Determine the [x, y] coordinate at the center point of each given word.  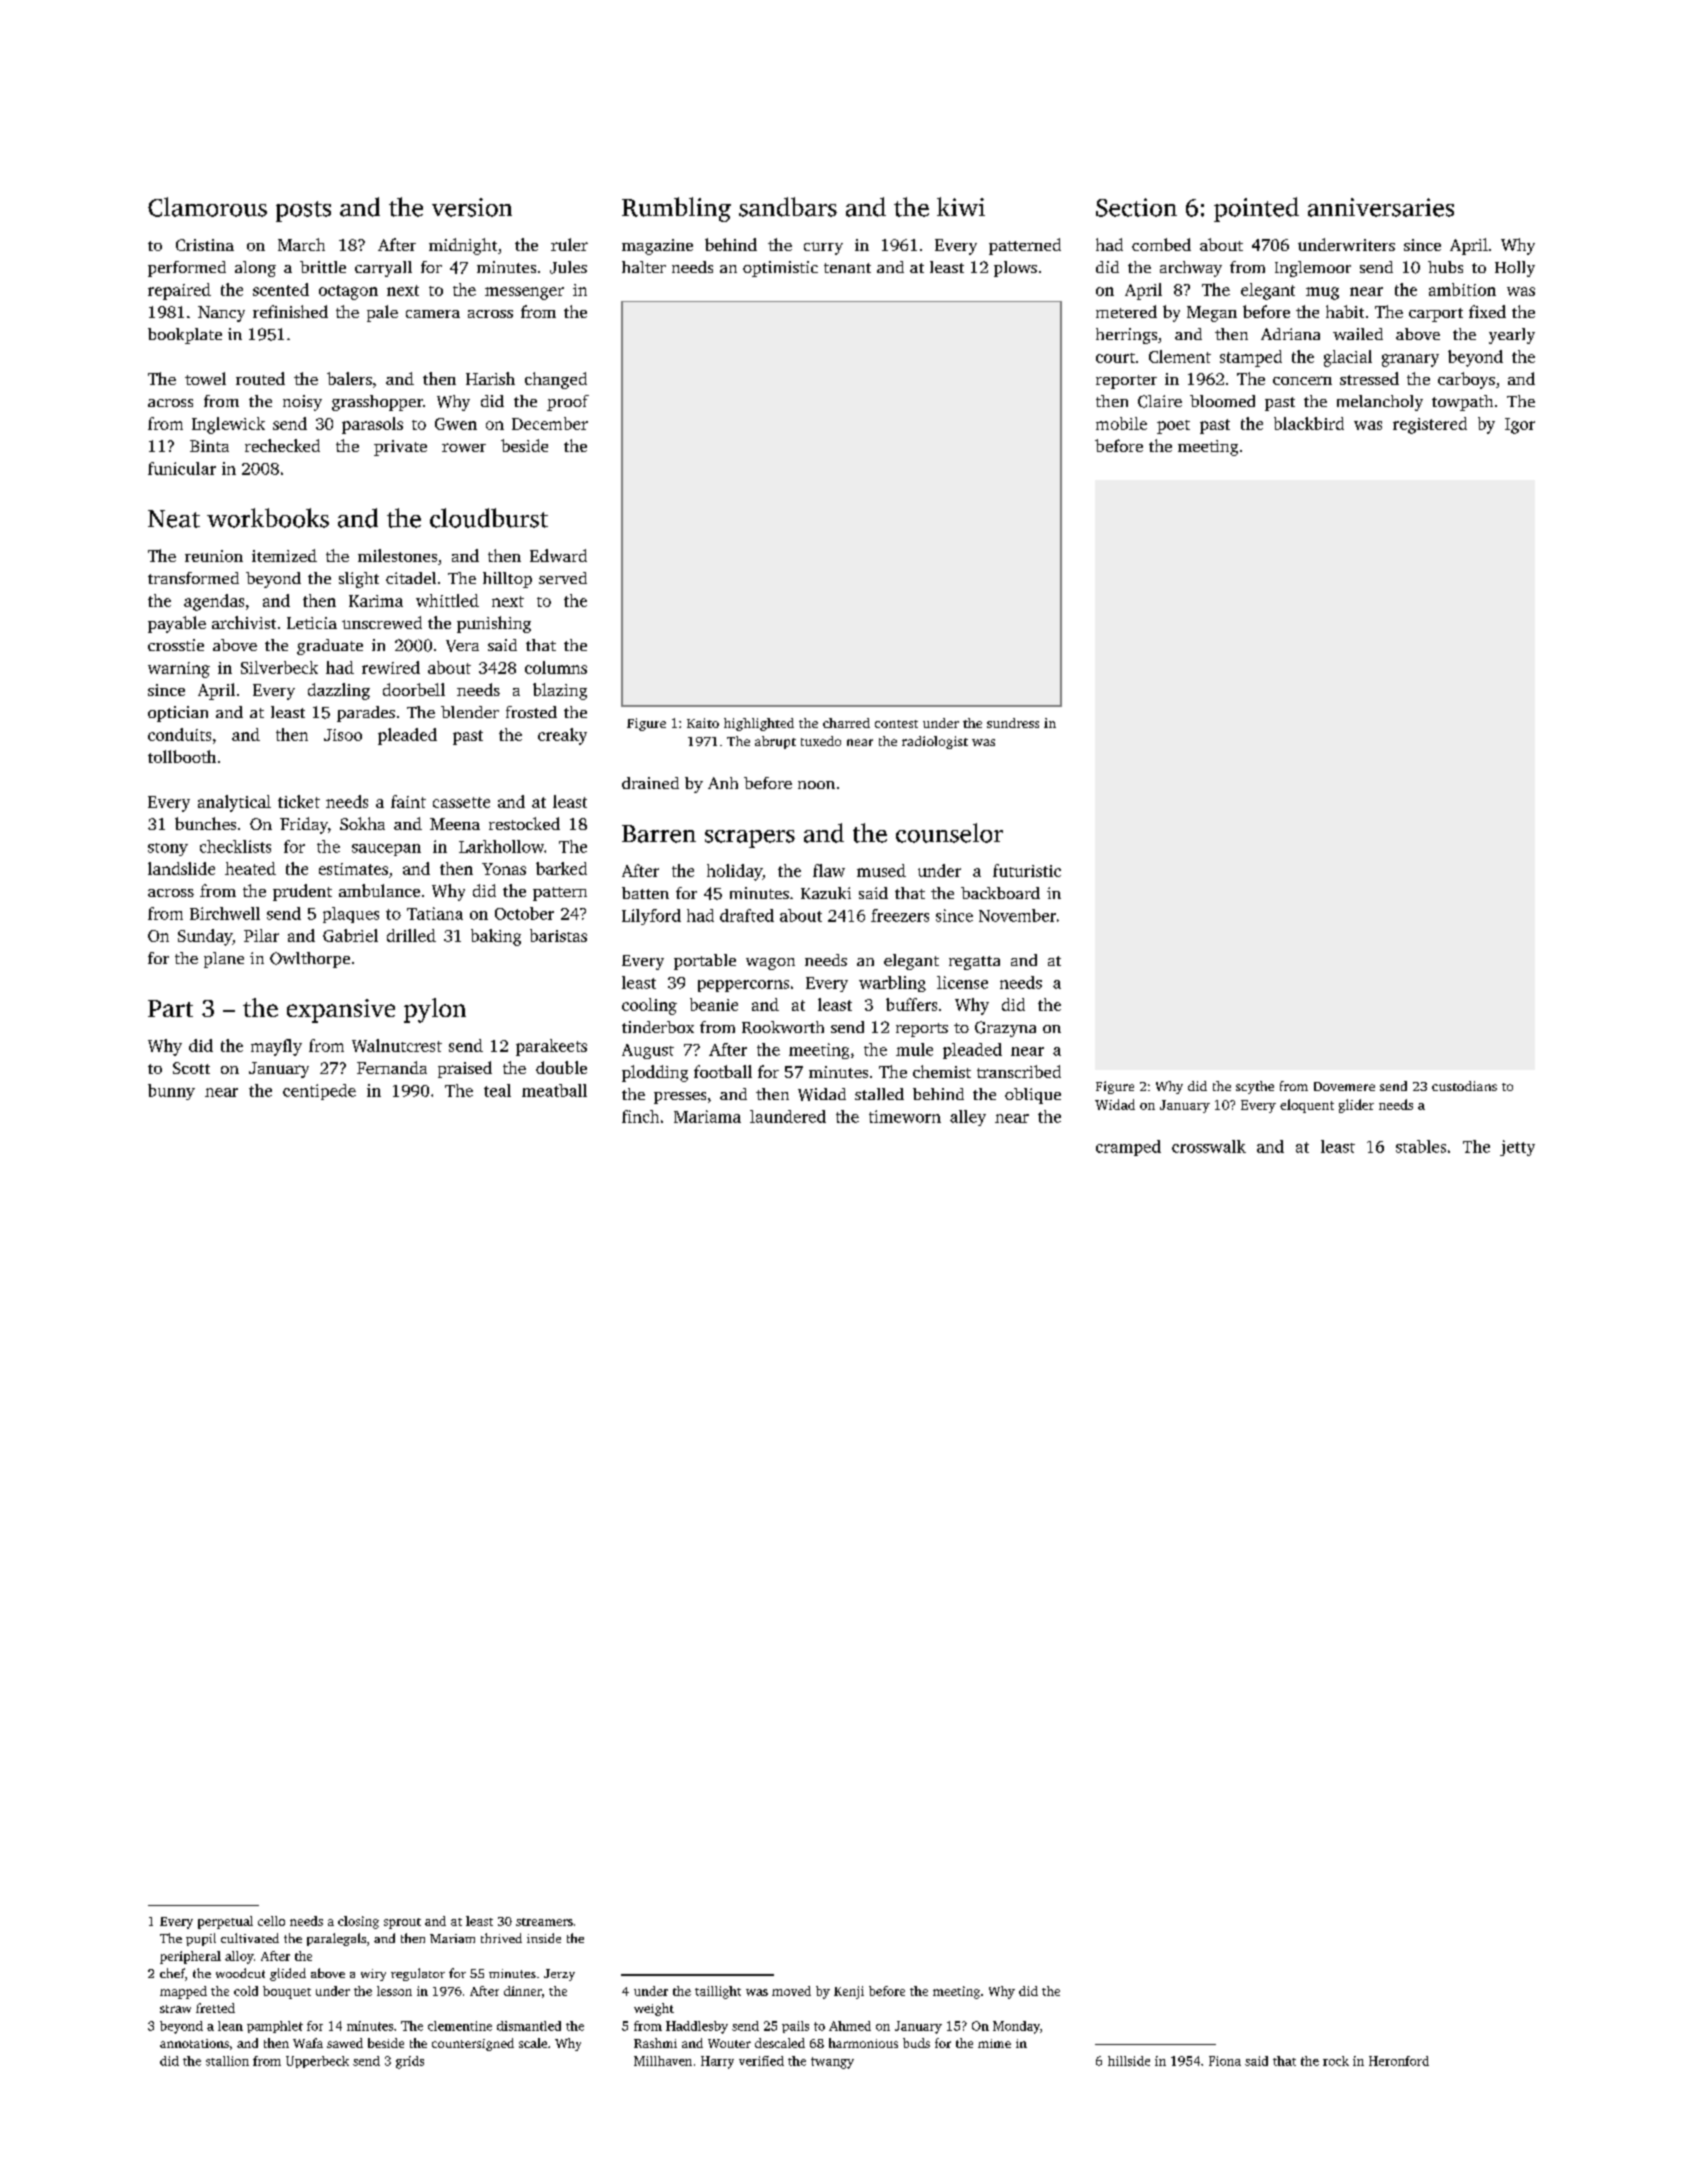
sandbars [788, 207]
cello [271, 1921]
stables [1421, 1146]
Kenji [849, 1992]
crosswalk [1209, 1146]
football [723, 1071]
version [472, 207]
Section [1136, 207]
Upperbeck [317, 2062]
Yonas [504, 869]
